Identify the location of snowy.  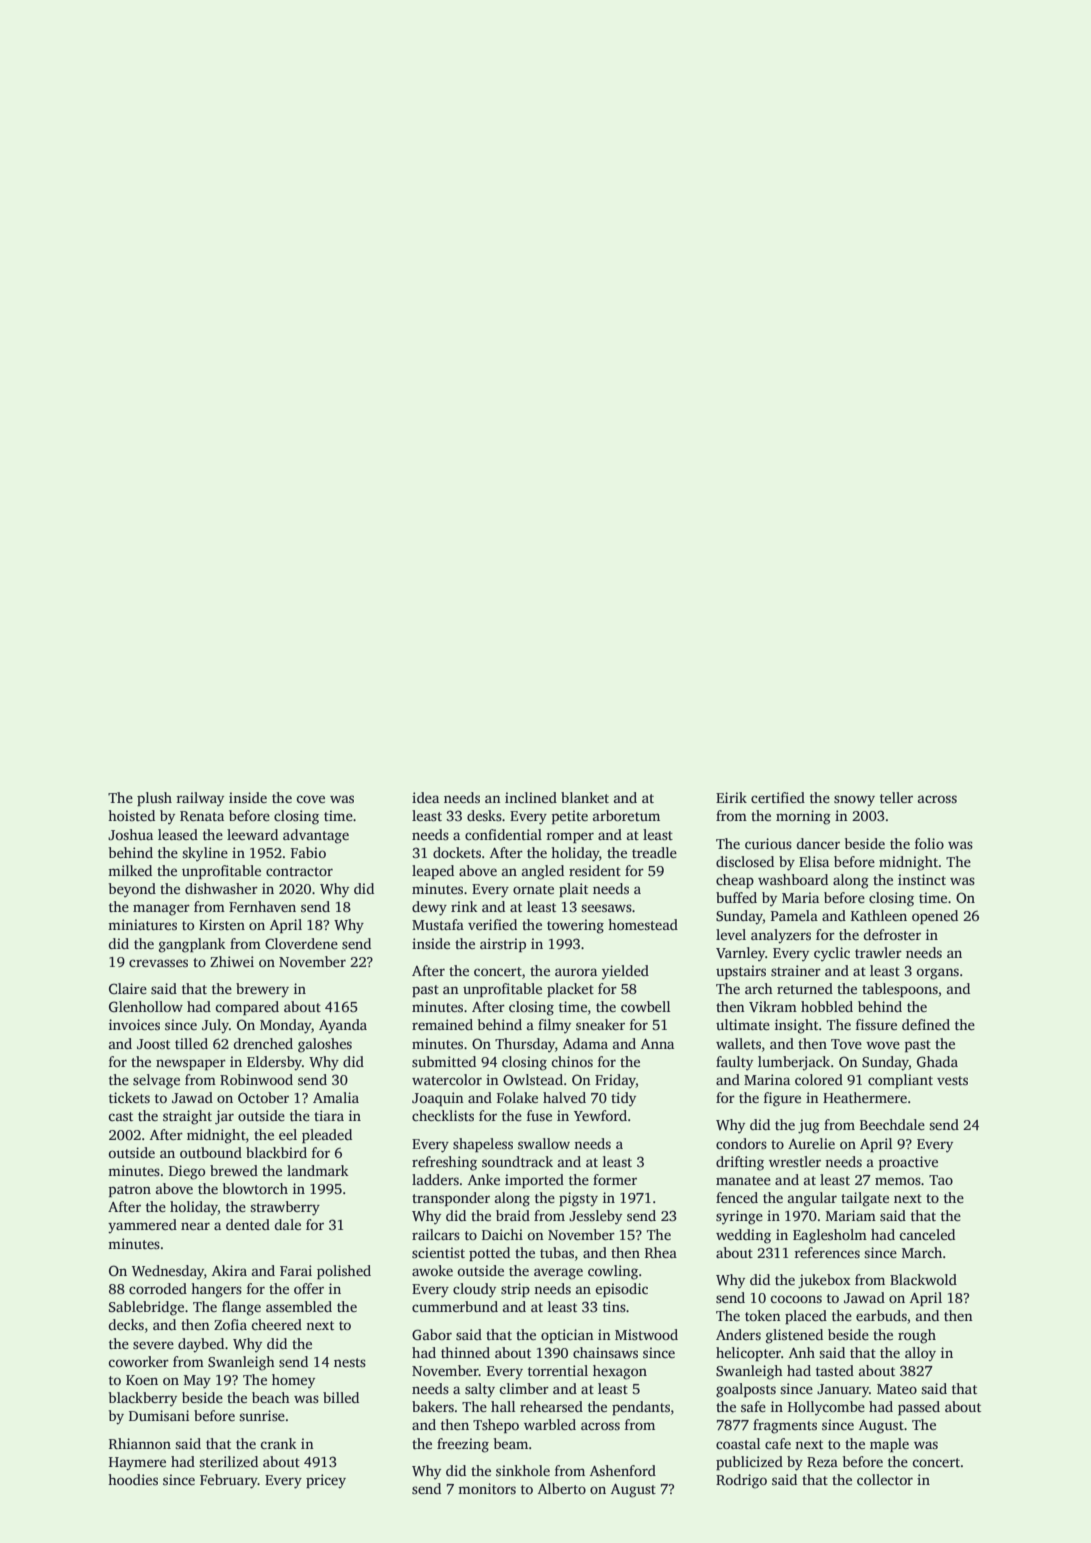
(854, 801).
